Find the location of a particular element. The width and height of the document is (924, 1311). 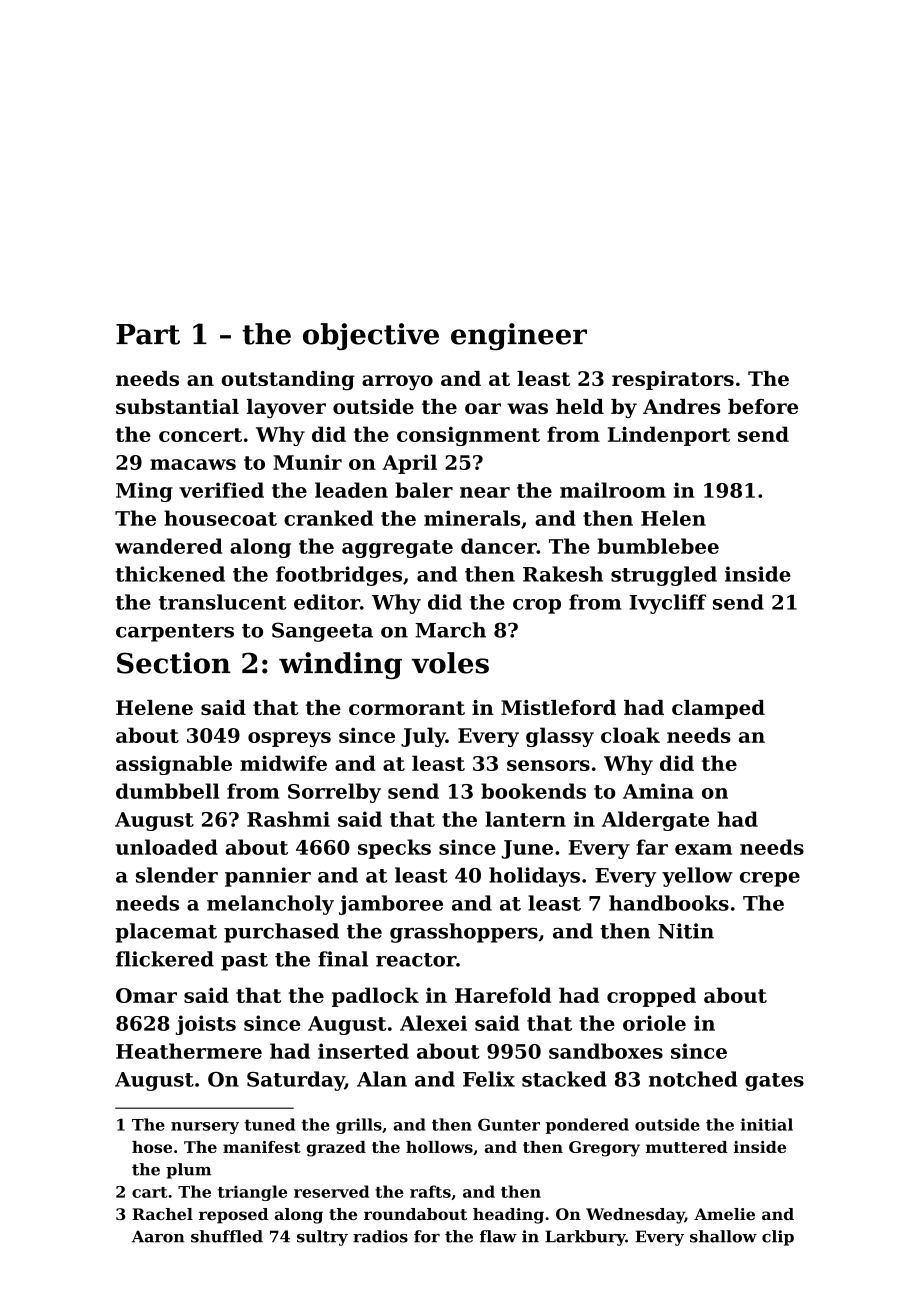

Aaron is located at coordinates (158, 1236).
